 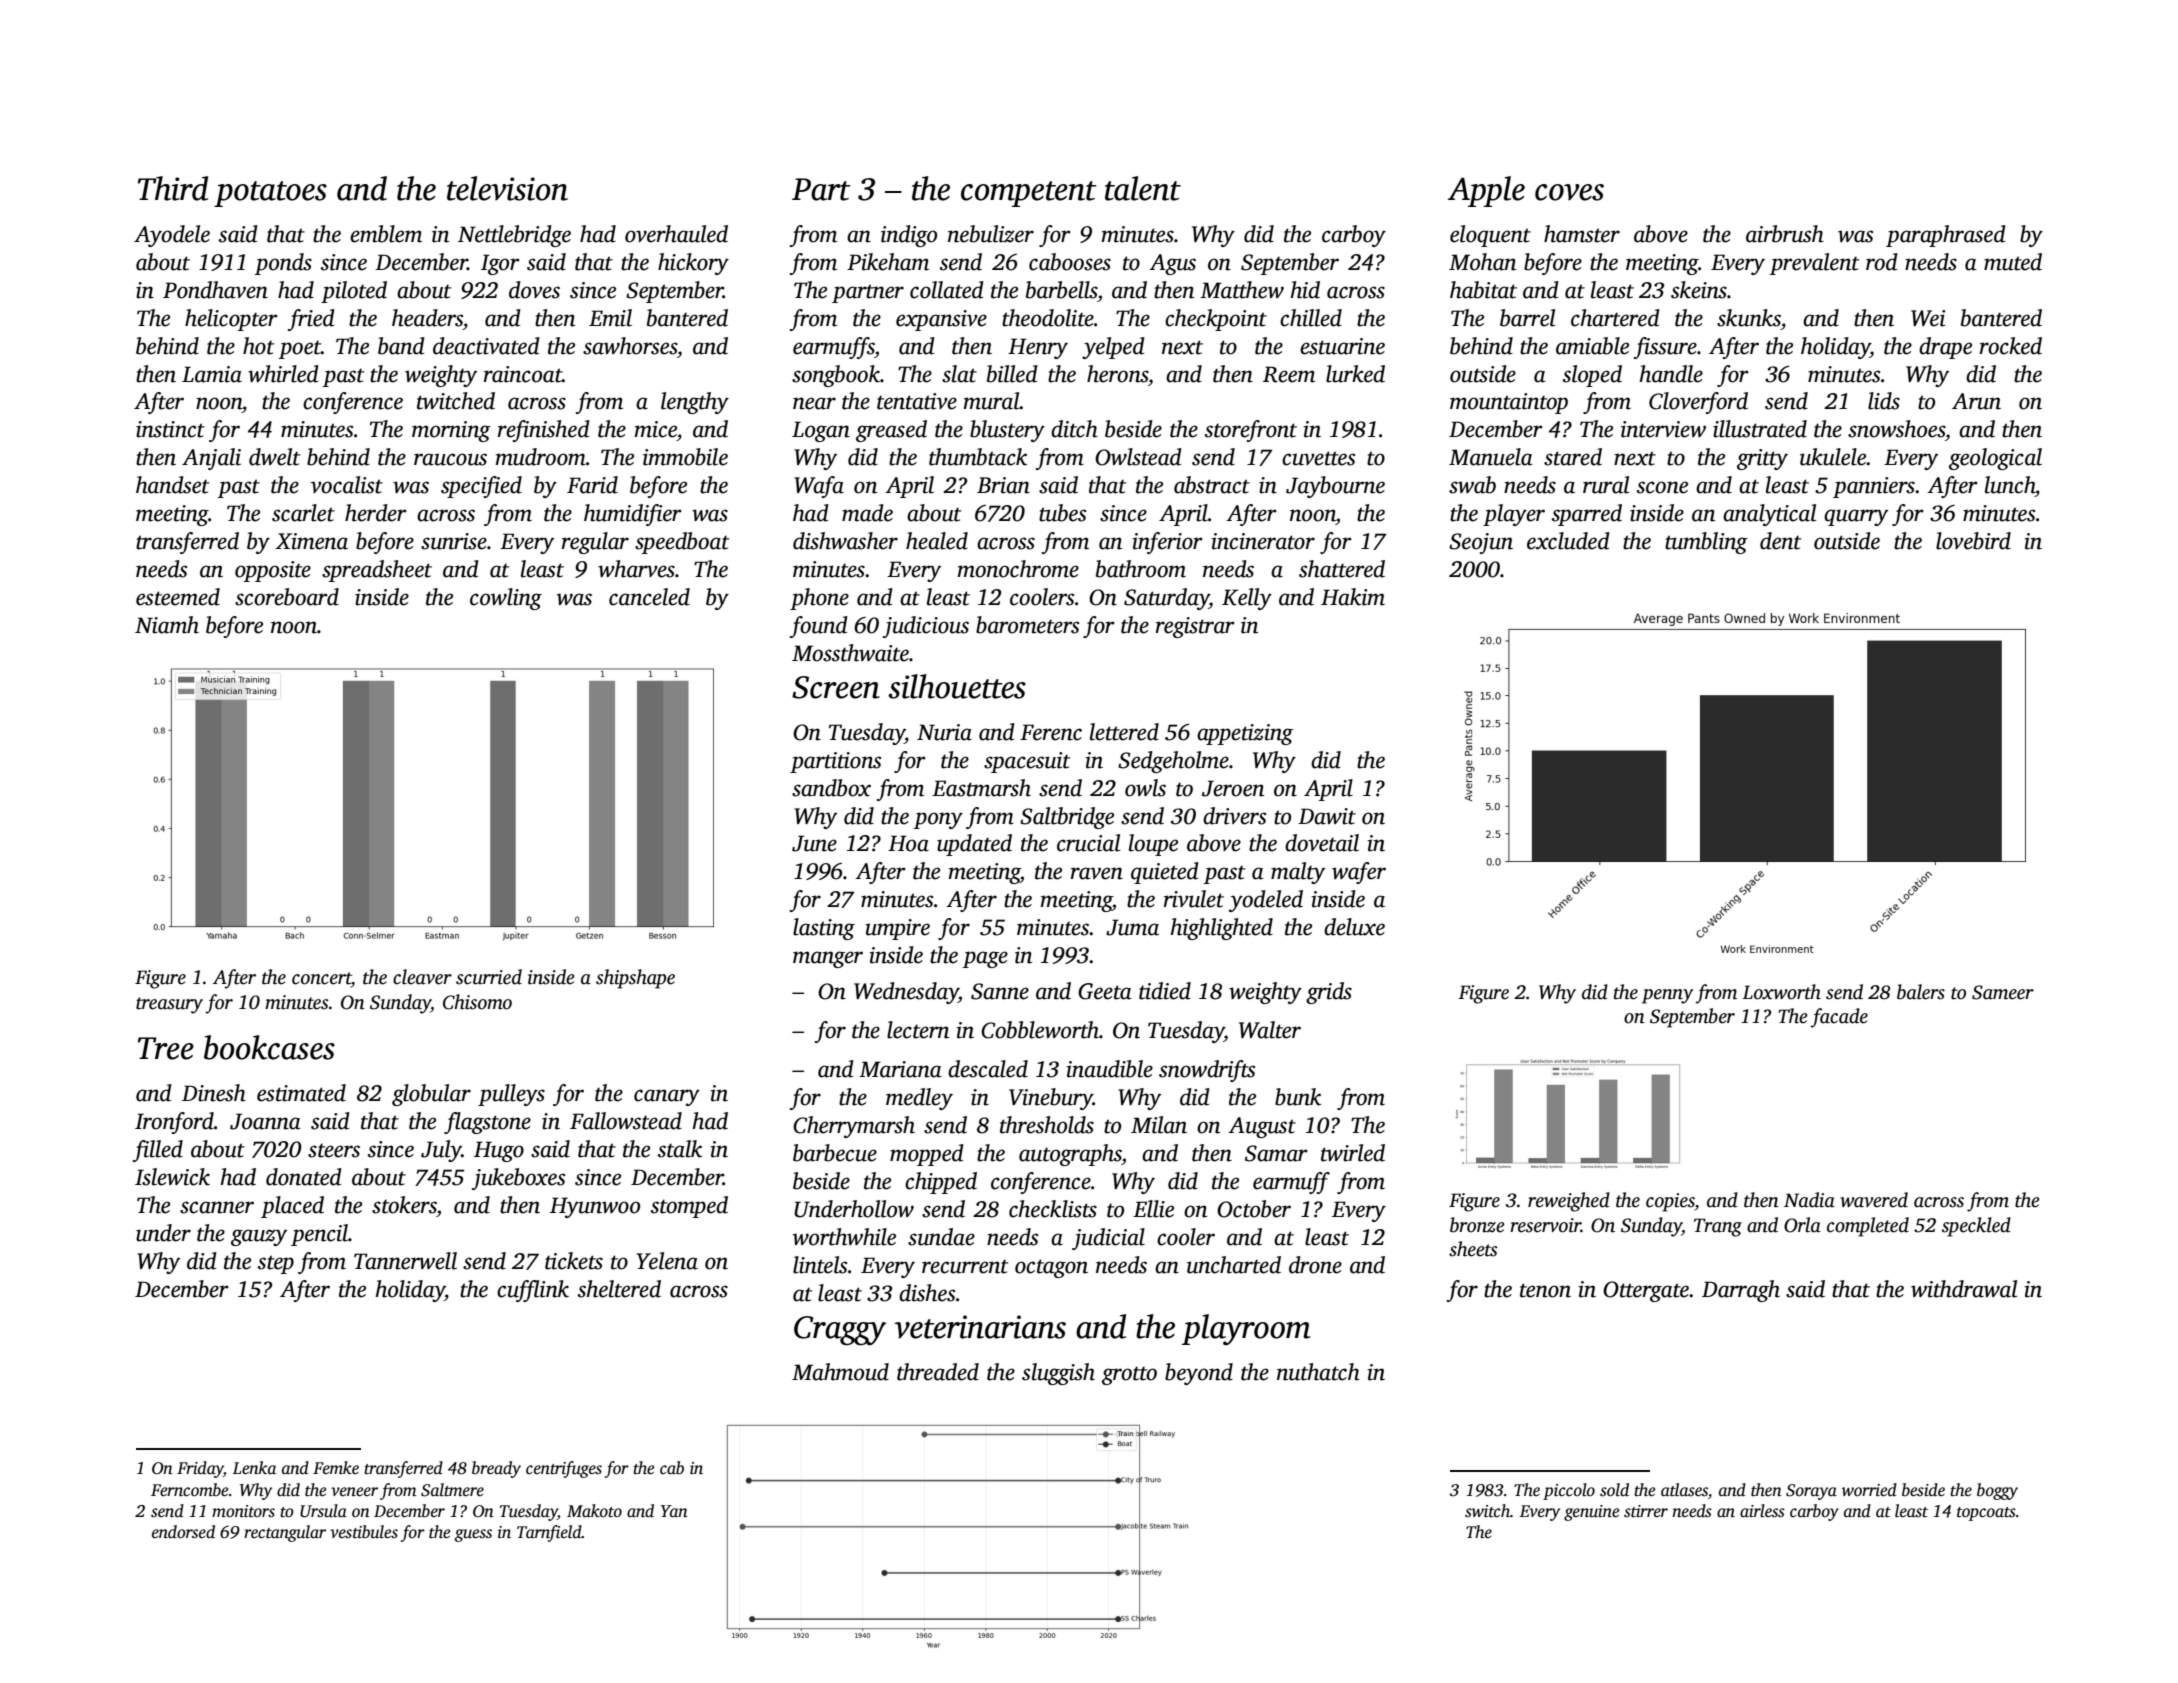 I want to click on bookcases, so click(x=269, y=1047).
